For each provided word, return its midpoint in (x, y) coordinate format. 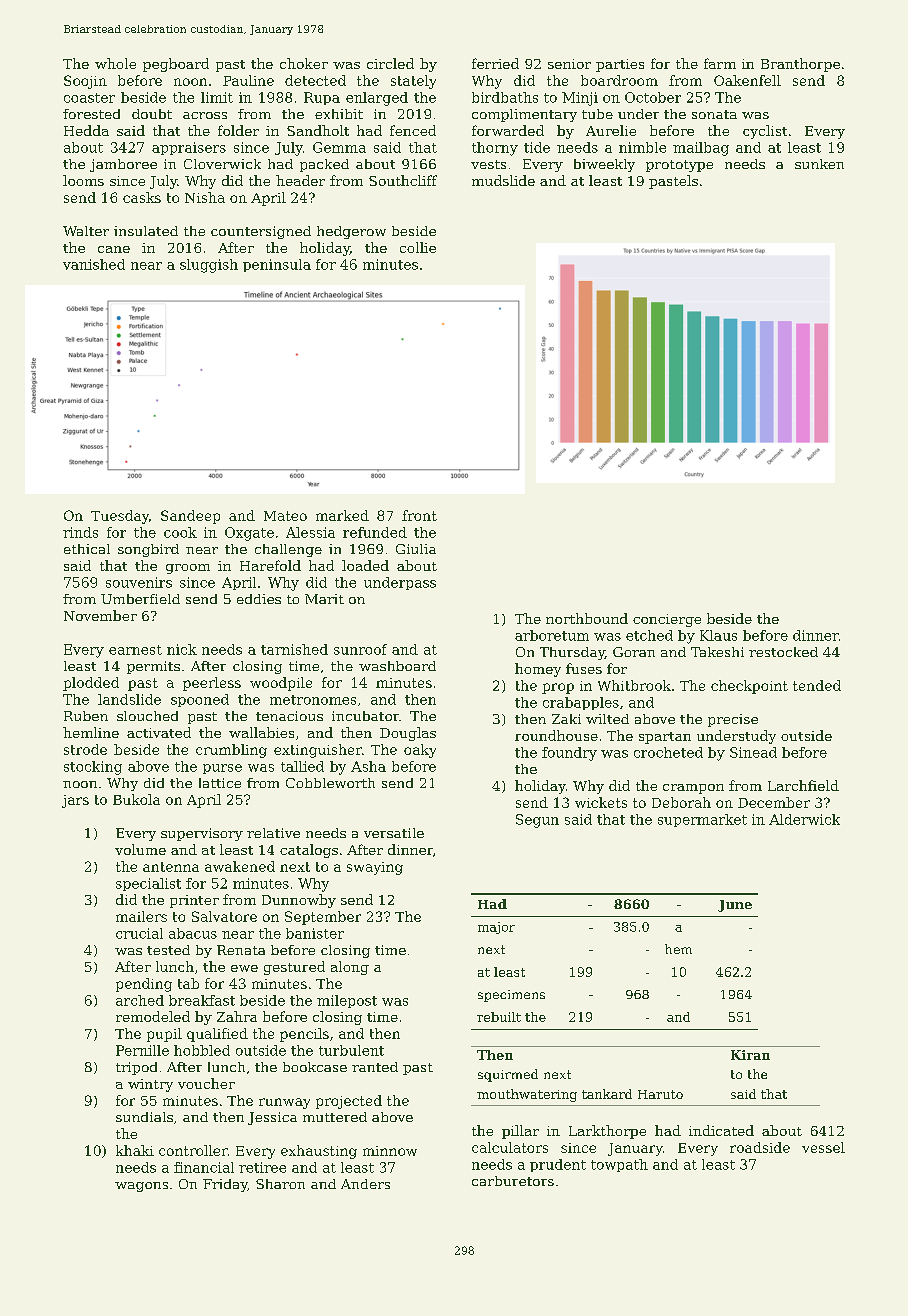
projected (349, 1102)
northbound (587, 618)
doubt (152, 114)
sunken (819, 164)
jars (75, 801)
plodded (91, 684)
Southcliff (403, 180)
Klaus (718, 635)
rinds (80, 532)
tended (817, 685)
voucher (206, 1083)
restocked (783, 652)
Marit (324, 599)
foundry (569, 754)
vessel (823, 1147)
